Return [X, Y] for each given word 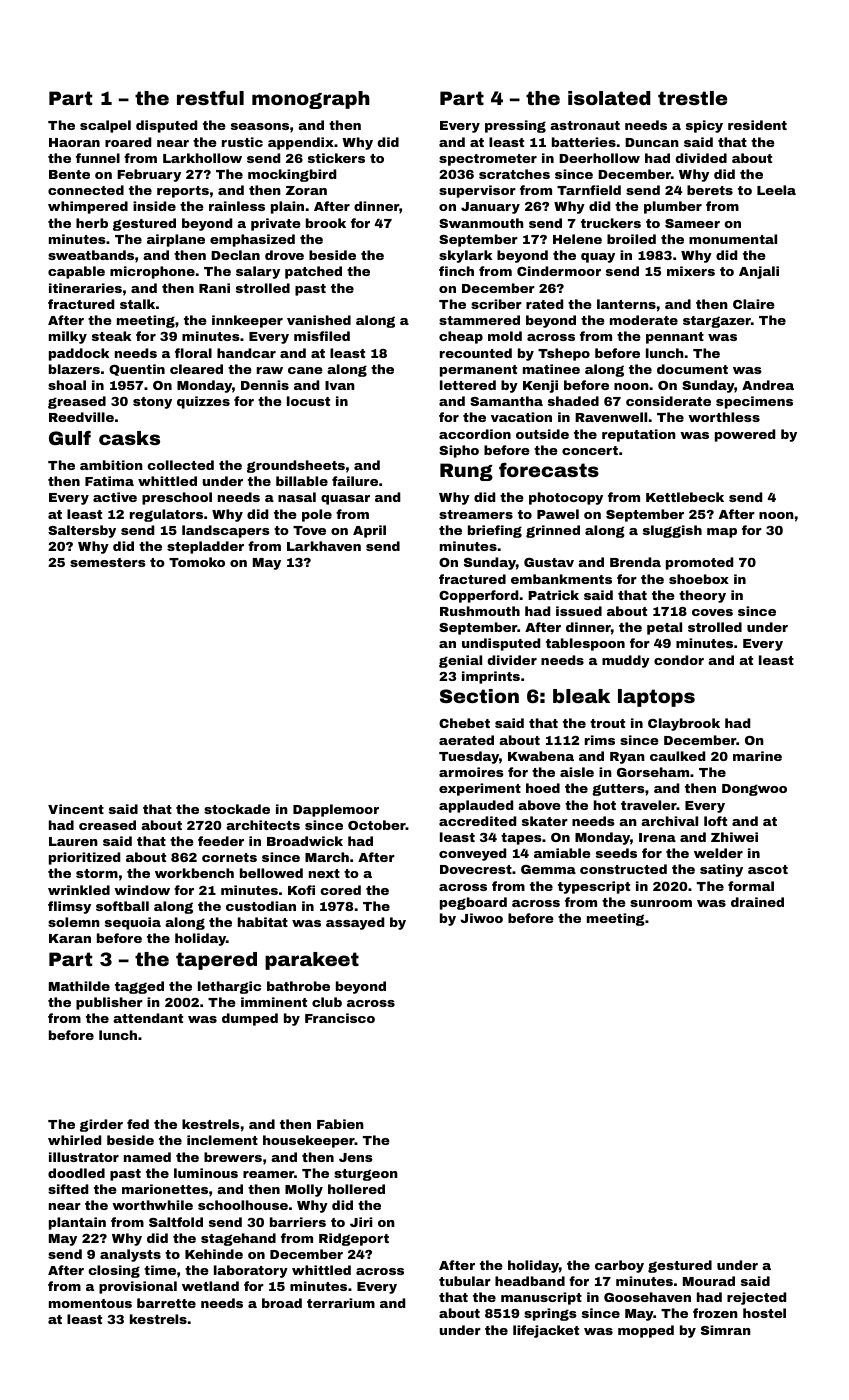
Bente [69, 174]
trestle [692, 98]
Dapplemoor [336, 810]
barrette [166, 1303]
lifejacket [546, 1331]
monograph [311, 100]
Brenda [635, 562]
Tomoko [197, 562]
